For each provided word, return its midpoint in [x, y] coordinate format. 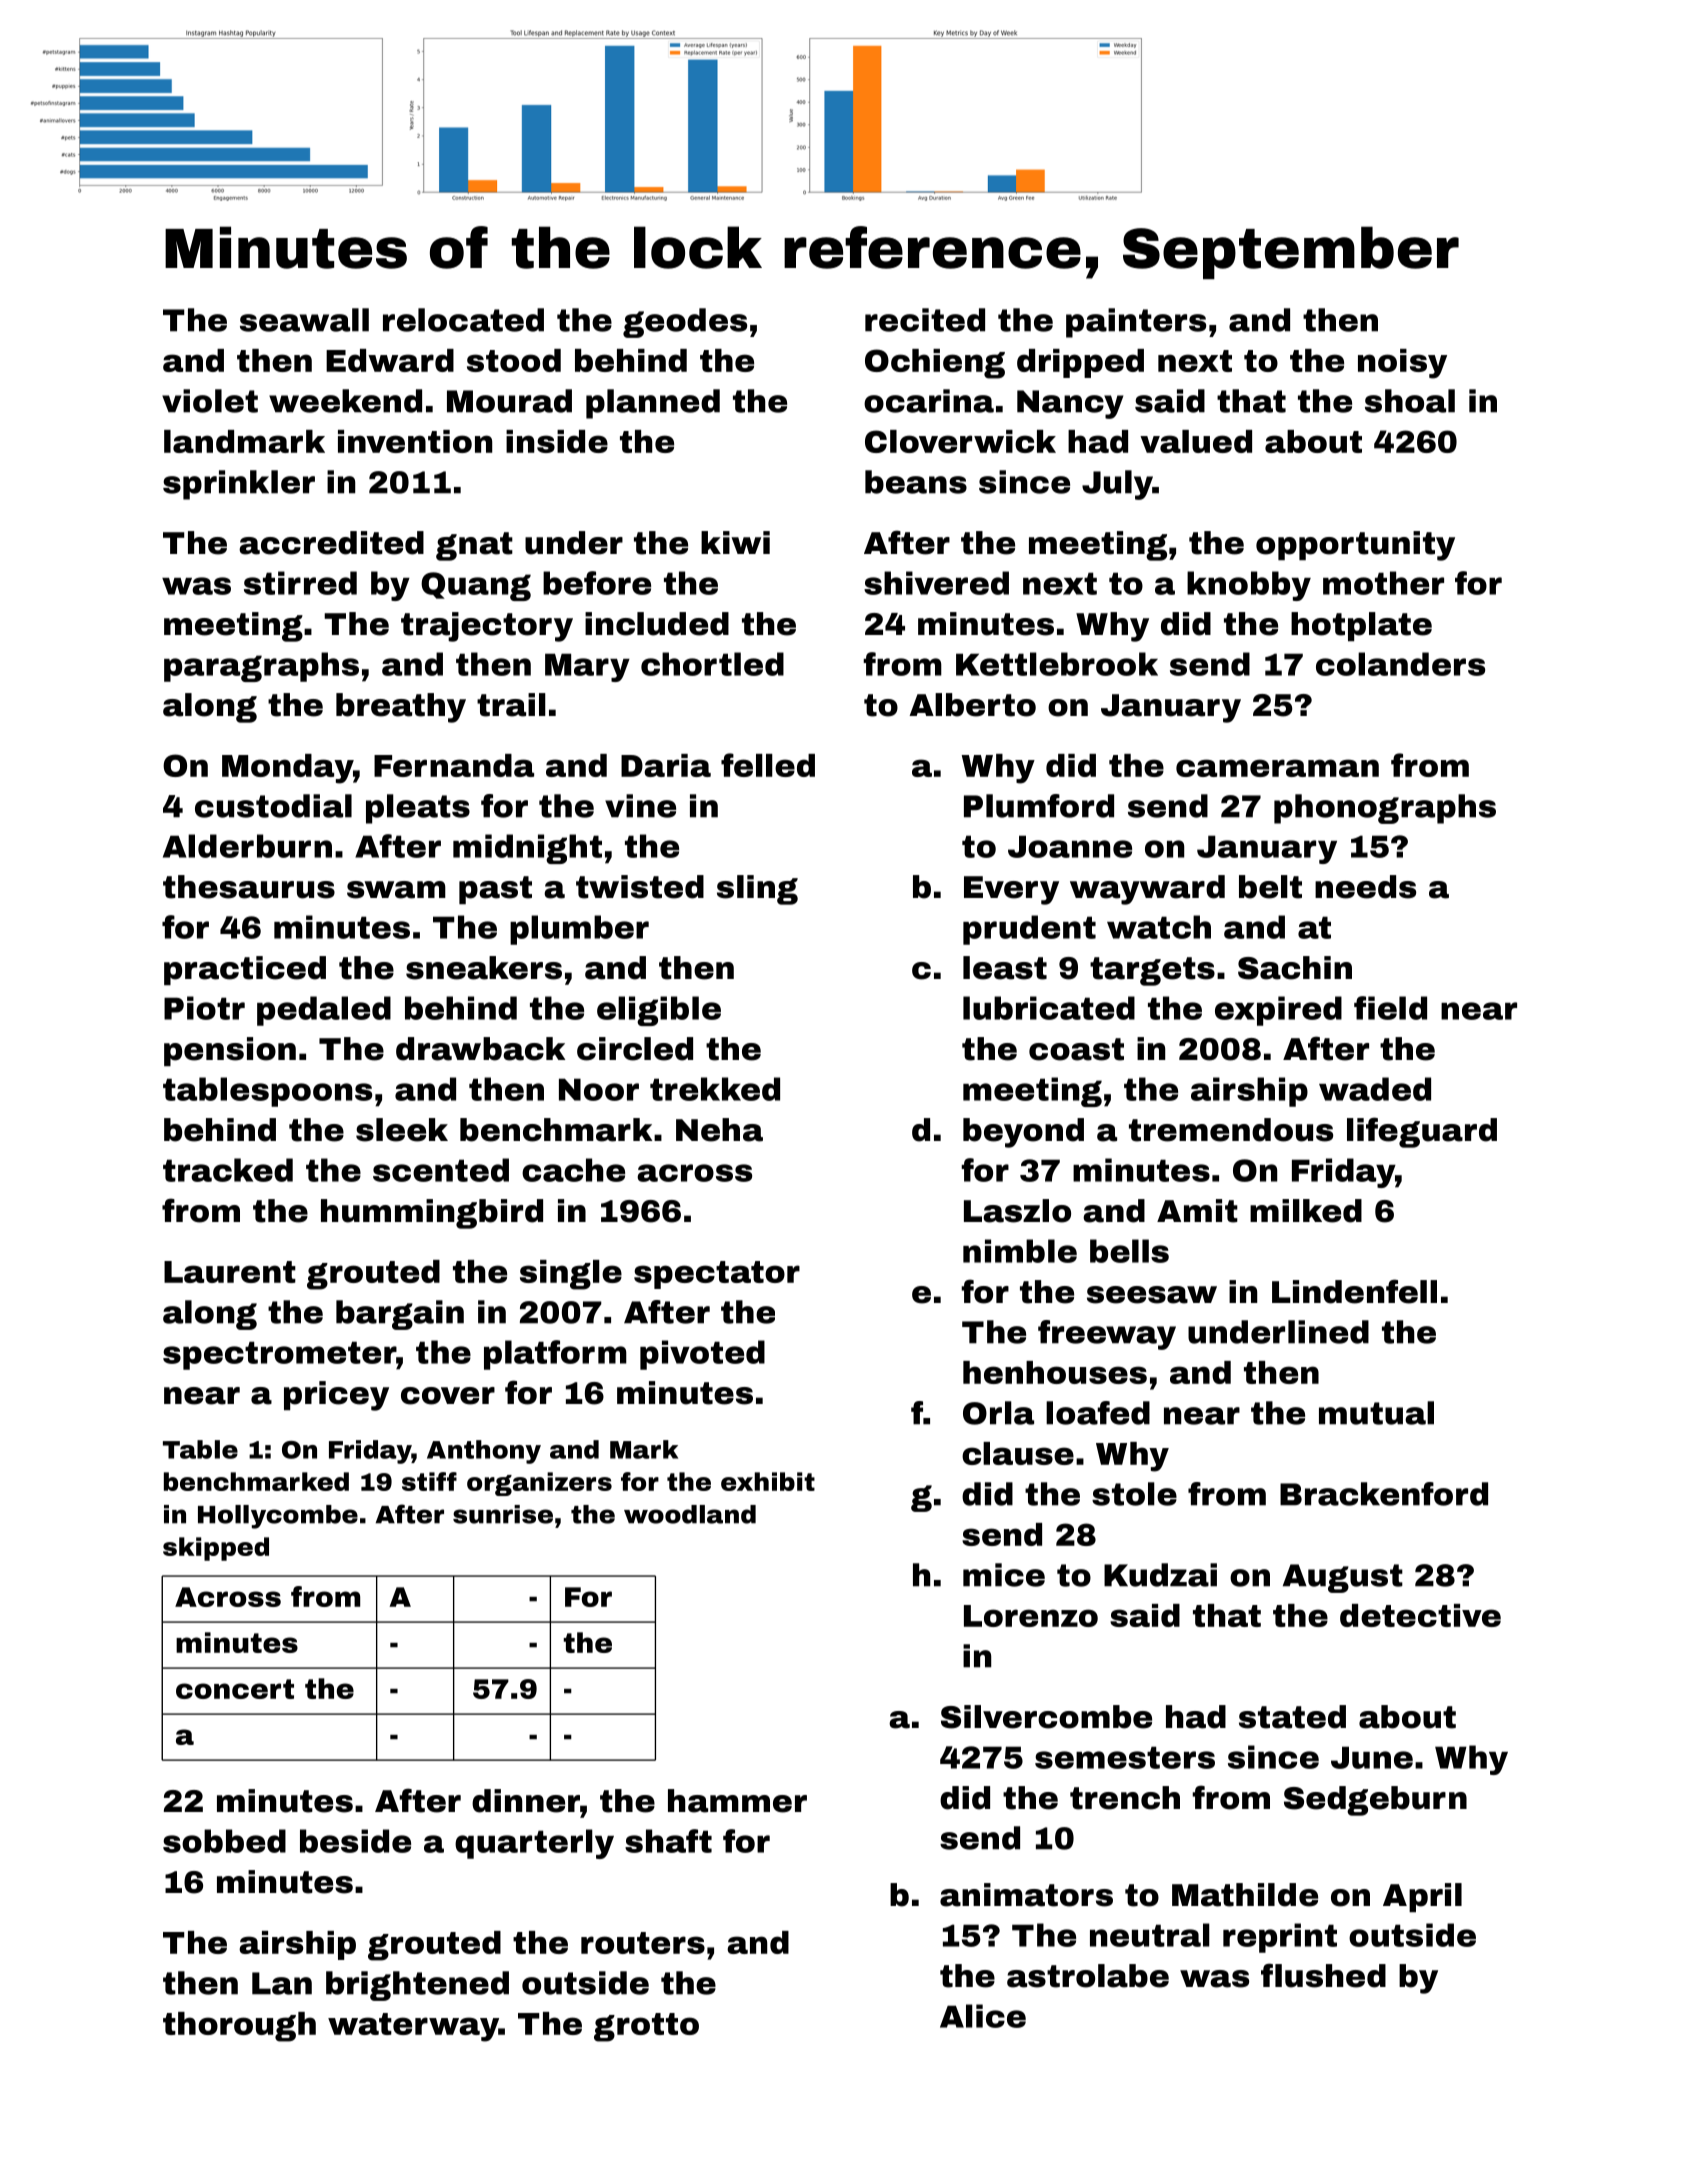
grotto [646, 2027]
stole [1134, 1494]
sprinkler [239, 485]
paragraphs [261, 667]
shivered [936, 583]
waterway [413, 2027]
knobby [1249, 586]
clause [1018, 1453]
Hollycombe [278, 1517]
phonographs [1385, 809]
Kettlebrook [1057, 664]
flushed [1323, 1975]
